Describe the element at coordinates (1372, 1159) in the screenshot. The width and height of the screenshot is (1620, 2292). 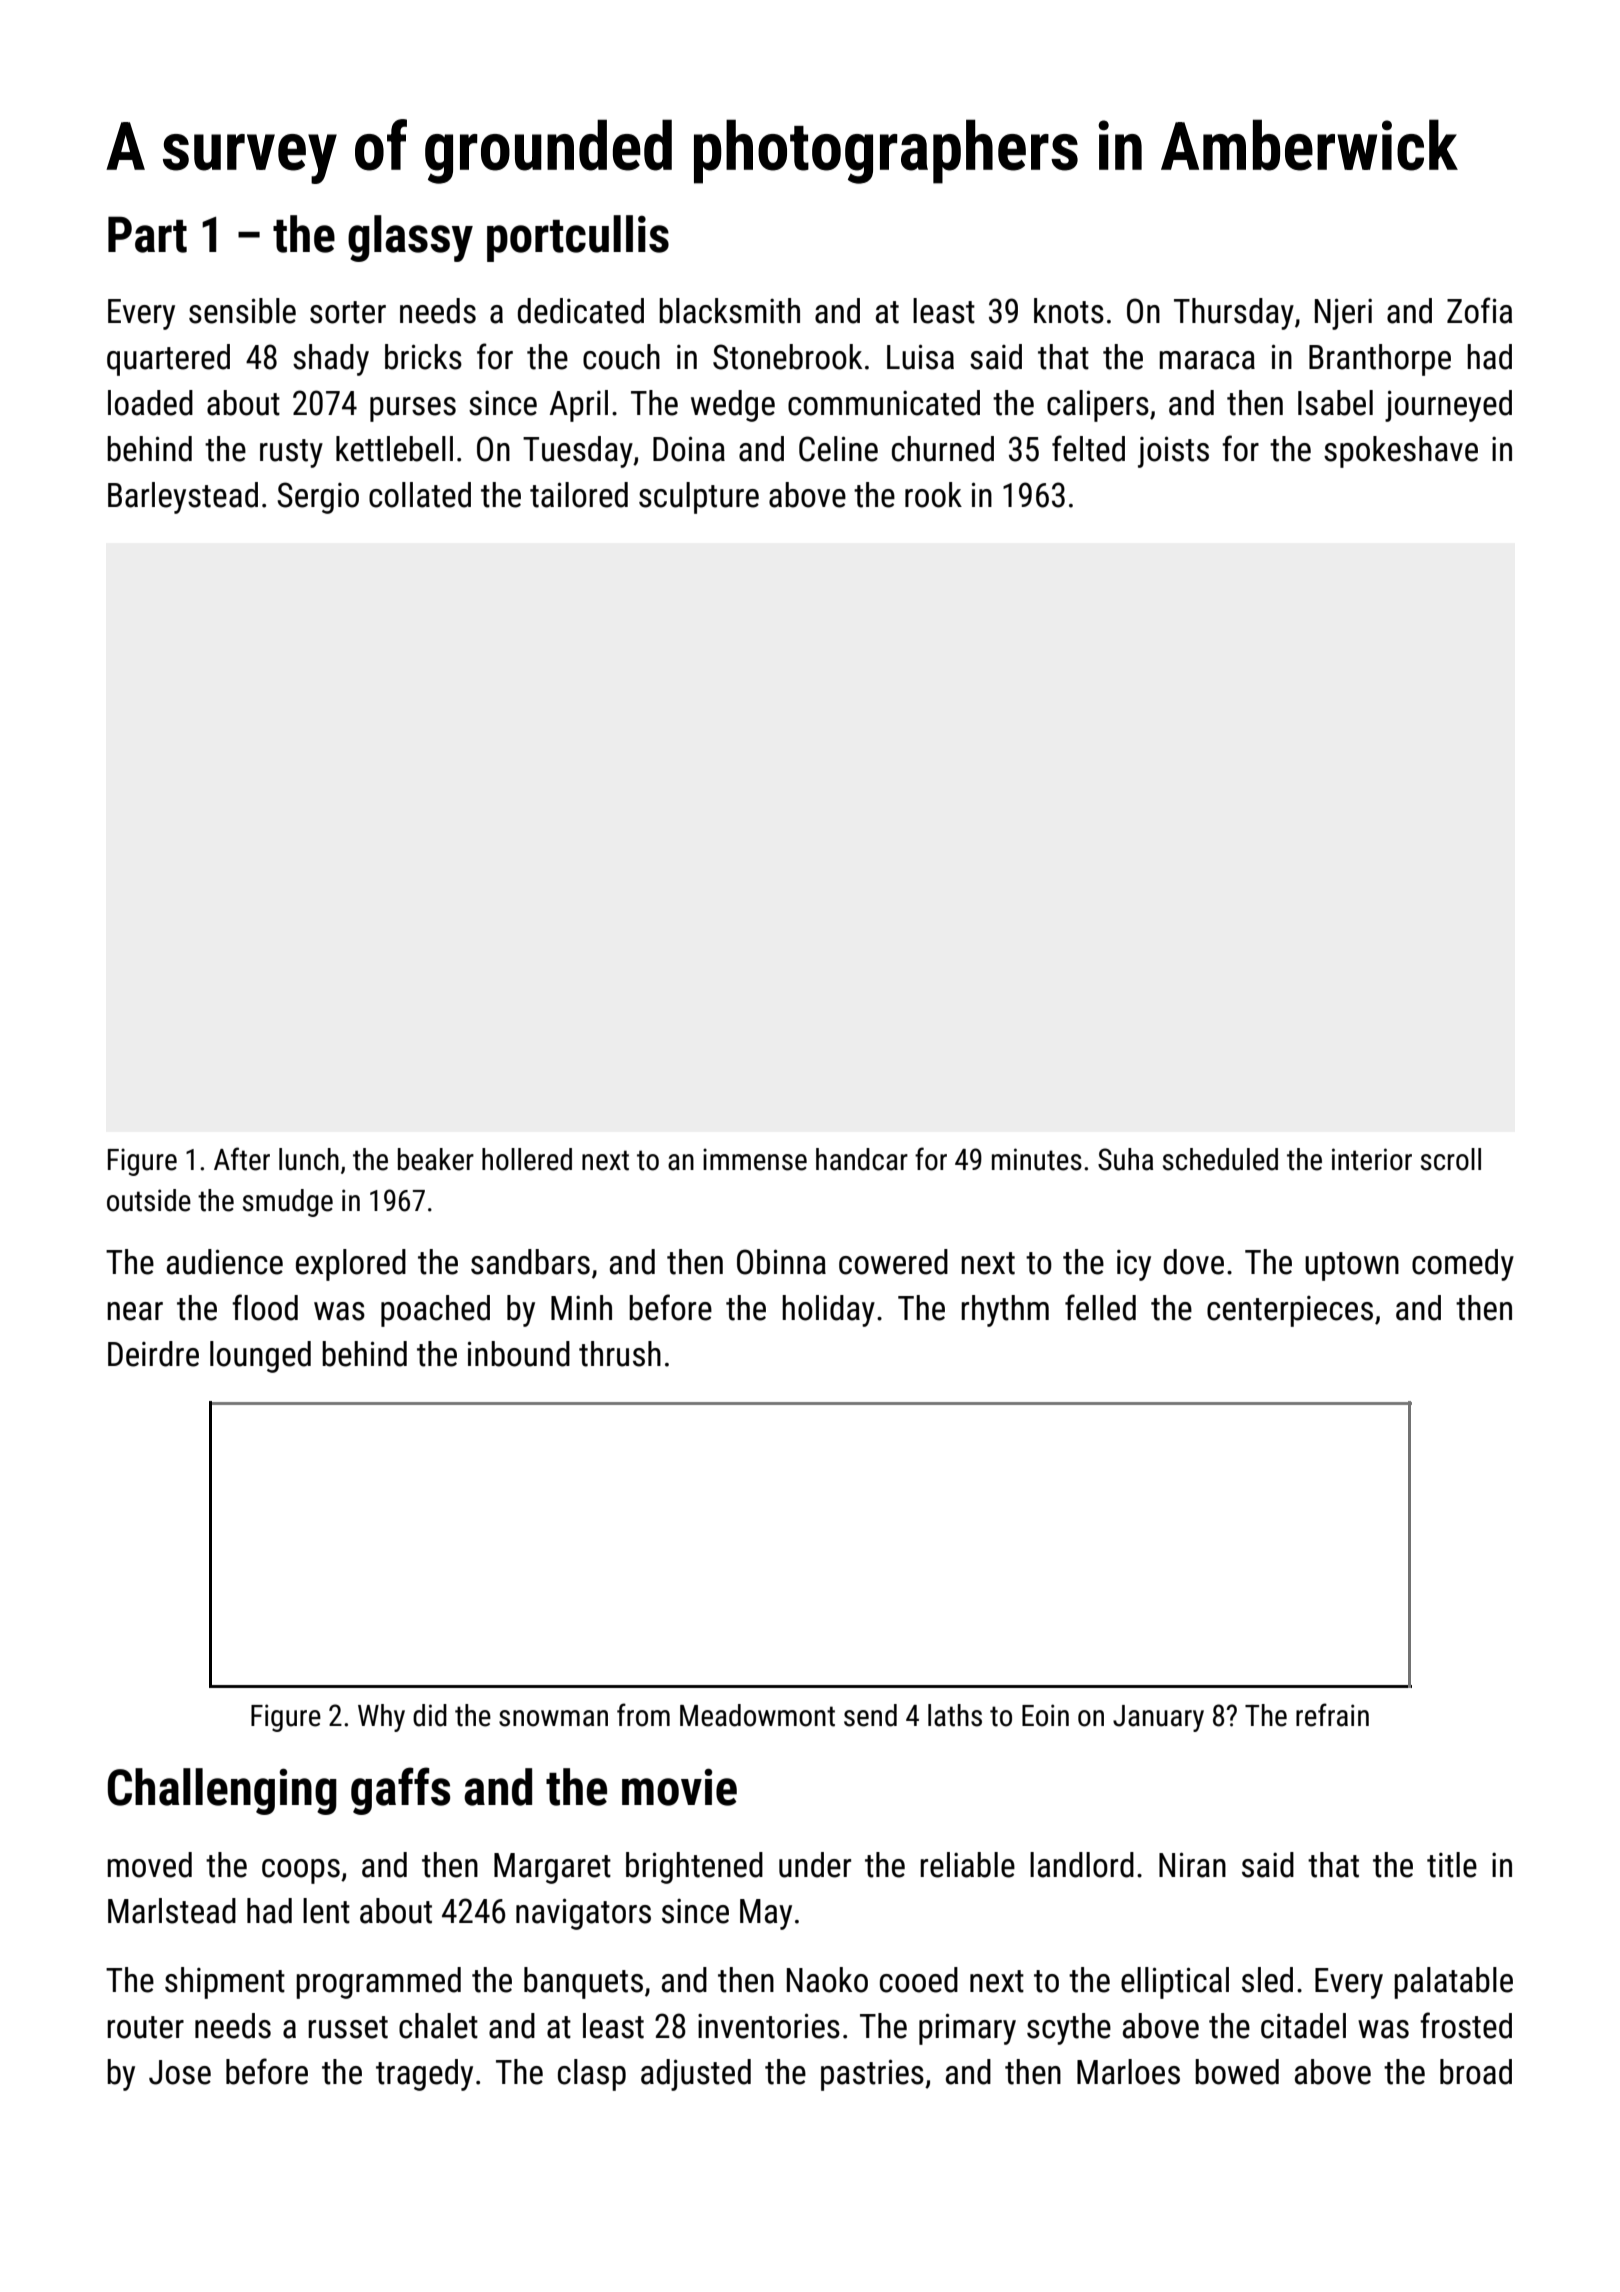
I see `interior` at that location.
